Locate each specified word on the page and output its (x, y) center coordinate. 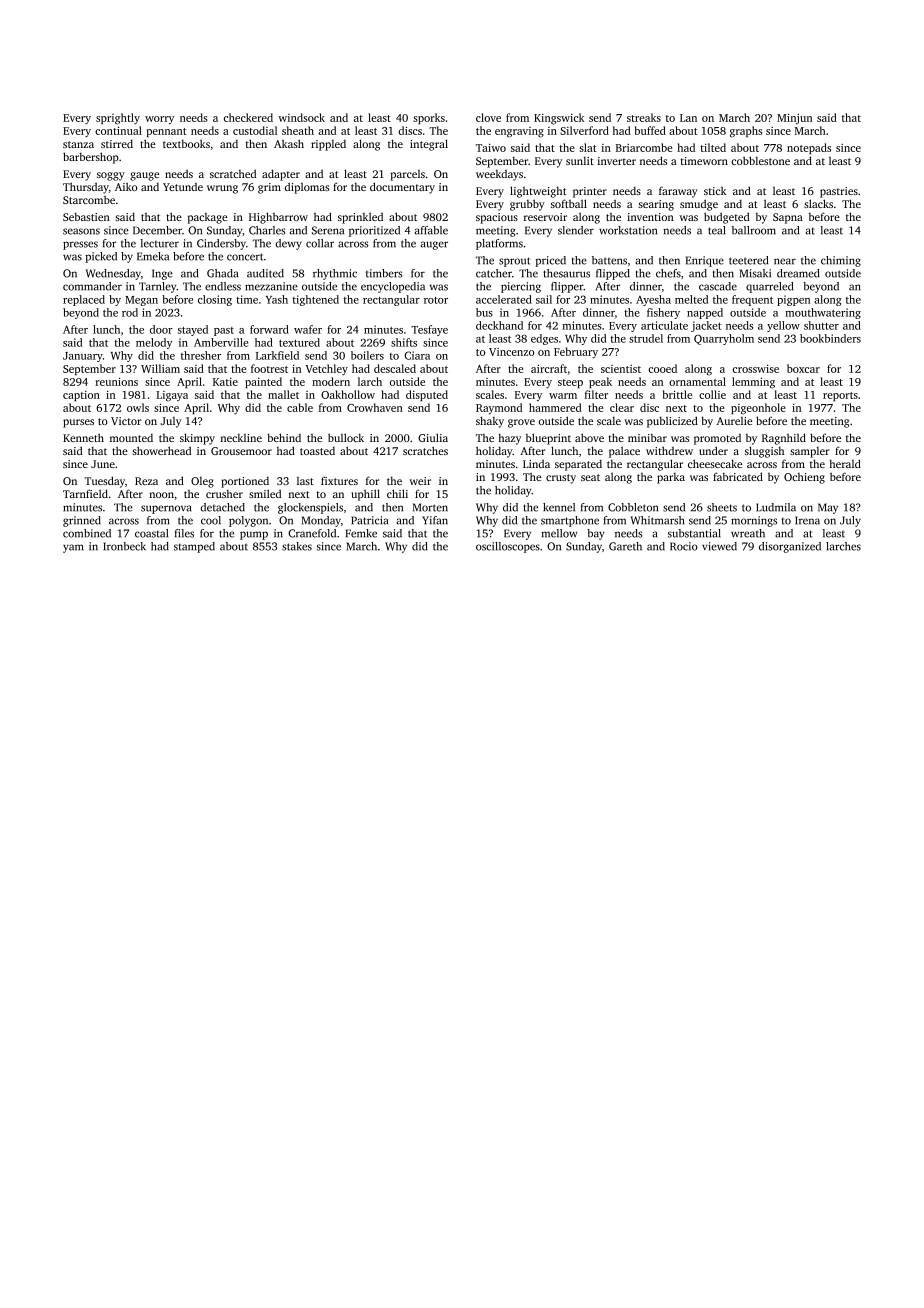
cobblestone (760, 160)
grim (269, 188)
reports (840, 396)
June (103, 464)
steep (570, 383)
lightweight (538, 192)
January (83, 357)
